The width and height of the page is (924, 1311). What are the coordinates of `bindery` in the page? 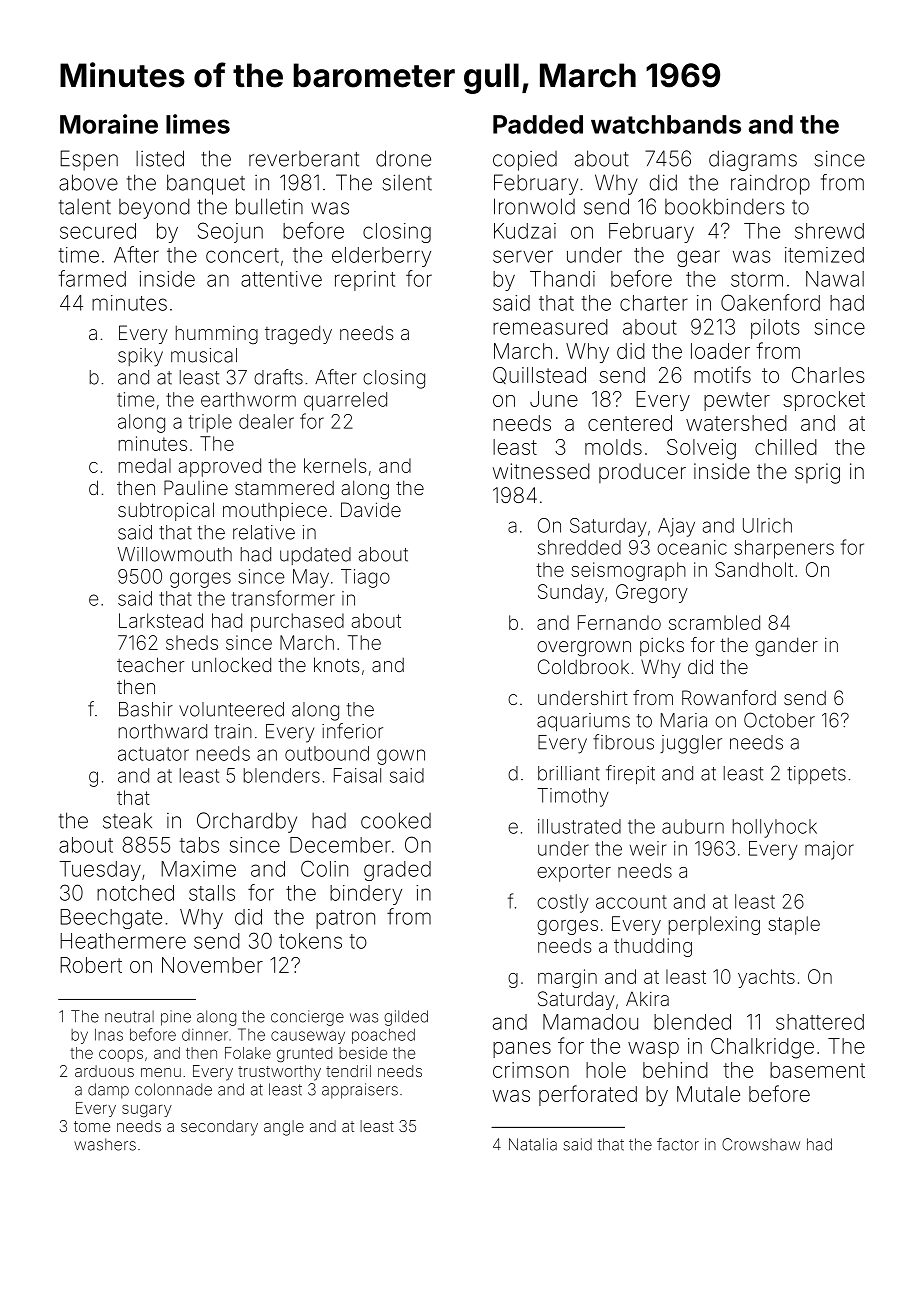 It's located at (366, 895).
